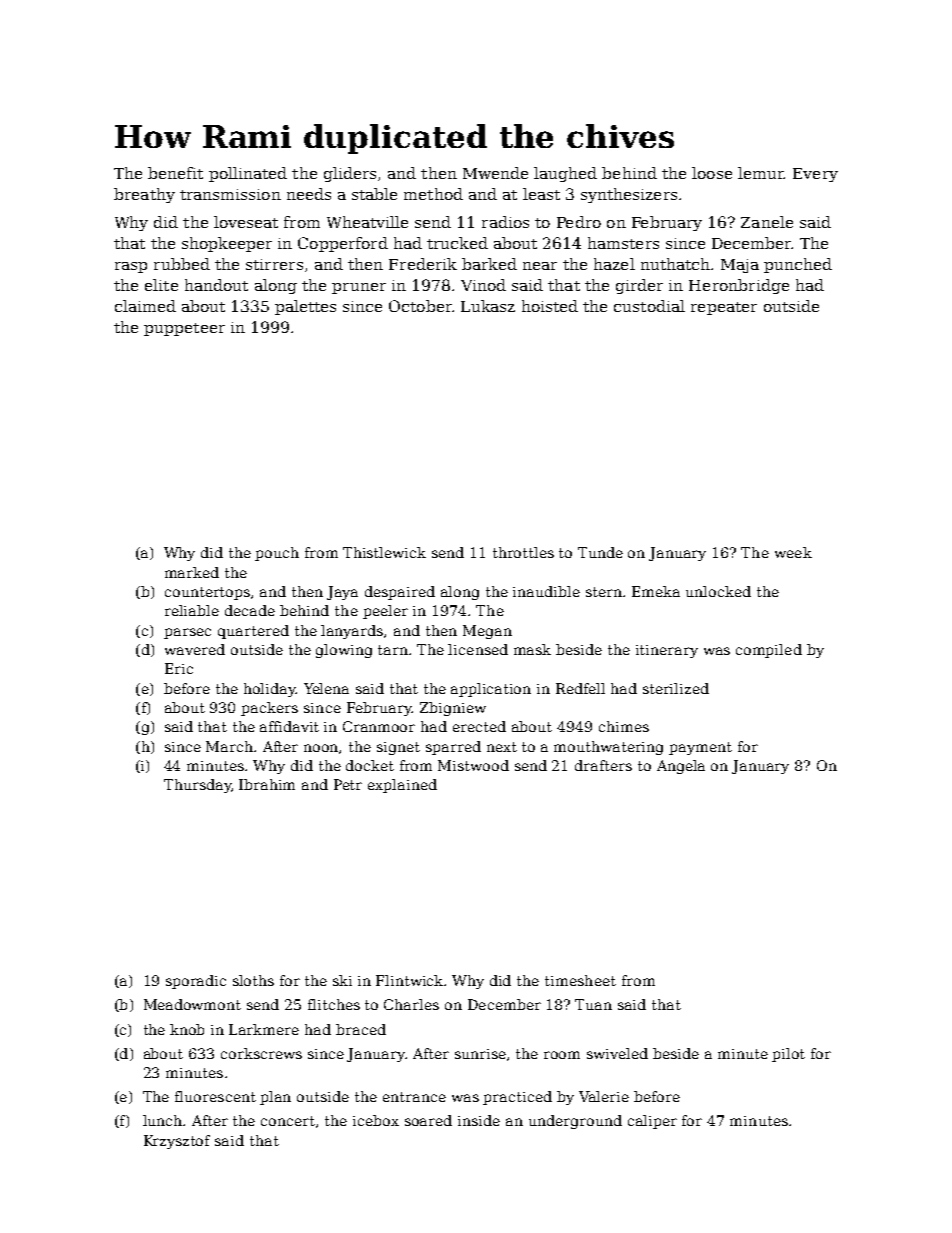 Image resolution: width=952 pixels, height=1233 pixels. What do you see at coordinates (495, 173) in the image?
I see `Mwende` at bounding box center [495, 173].
